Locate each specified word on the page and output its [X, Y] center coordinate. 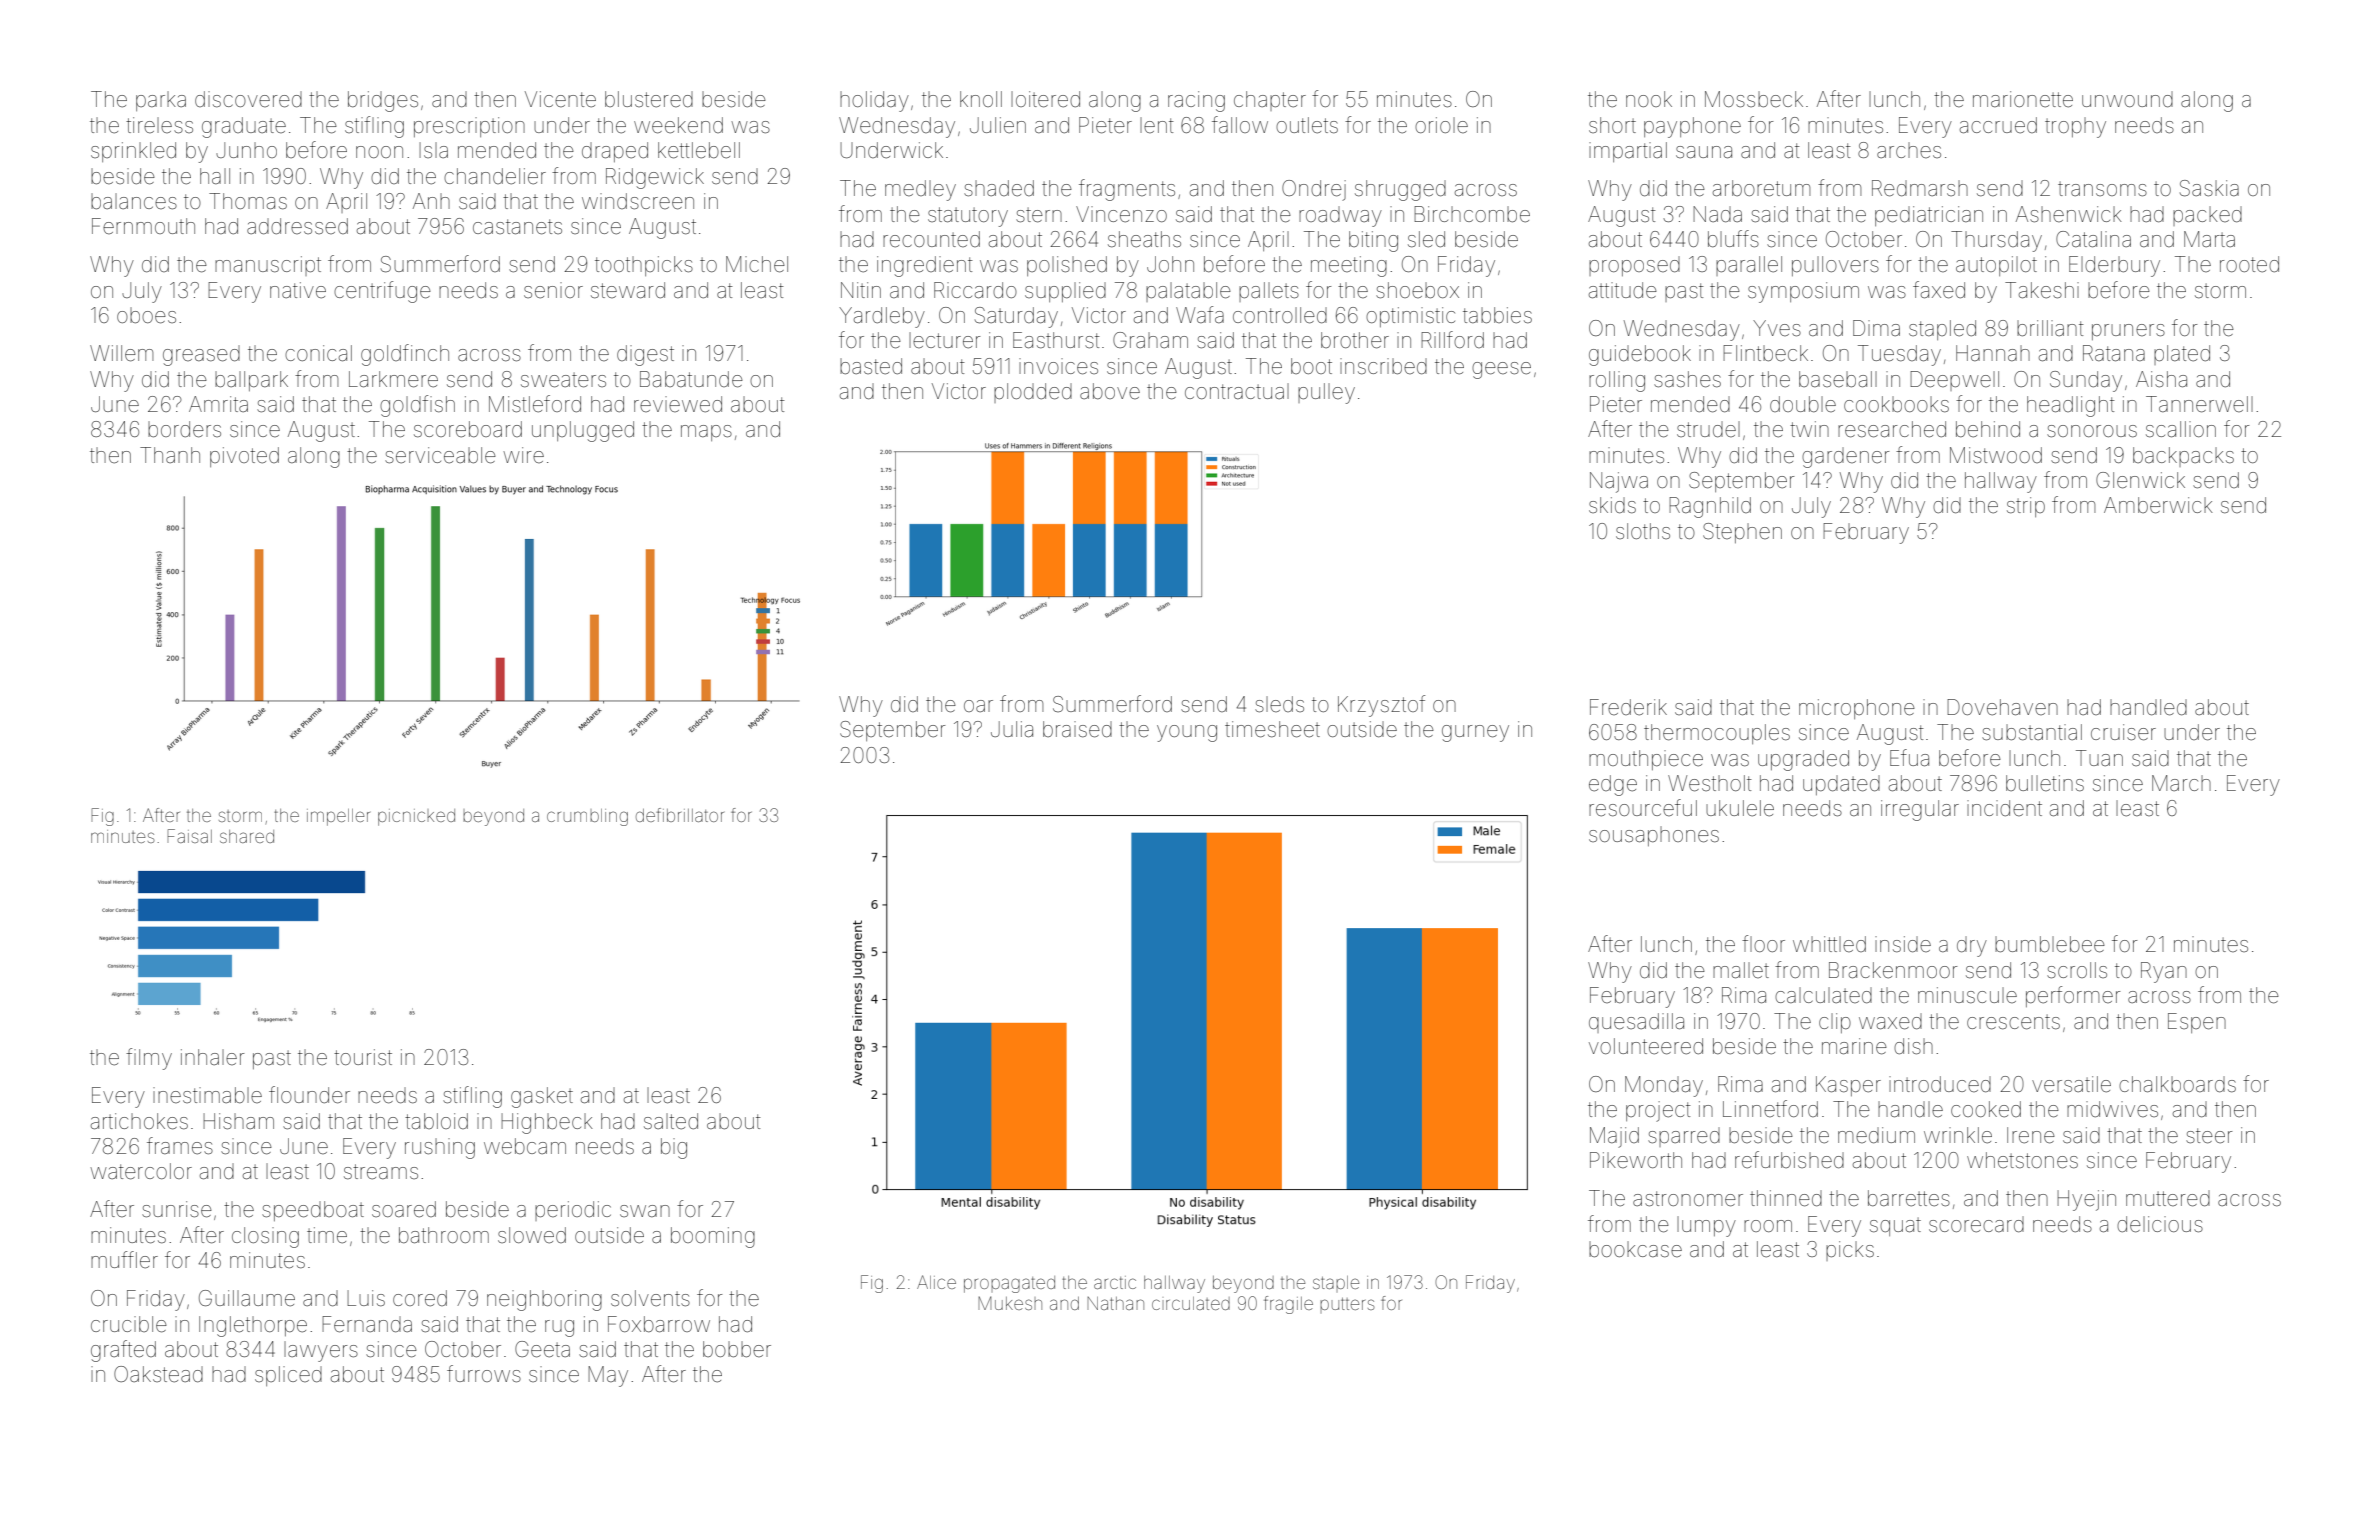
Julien [998, 125]
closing [265, 1237]
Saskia [2209, 188]
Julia [1012, 729]
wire [523, 455]
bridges [383, 101]
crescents [2013, 1022]
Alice [936, 1282]
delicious [2160, 1224]
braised [1077, 729]
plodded [1033, 393]
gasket [542, 1097]
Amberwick [2158, 505]
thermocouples [1717, 734]
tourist [363, 1057]
